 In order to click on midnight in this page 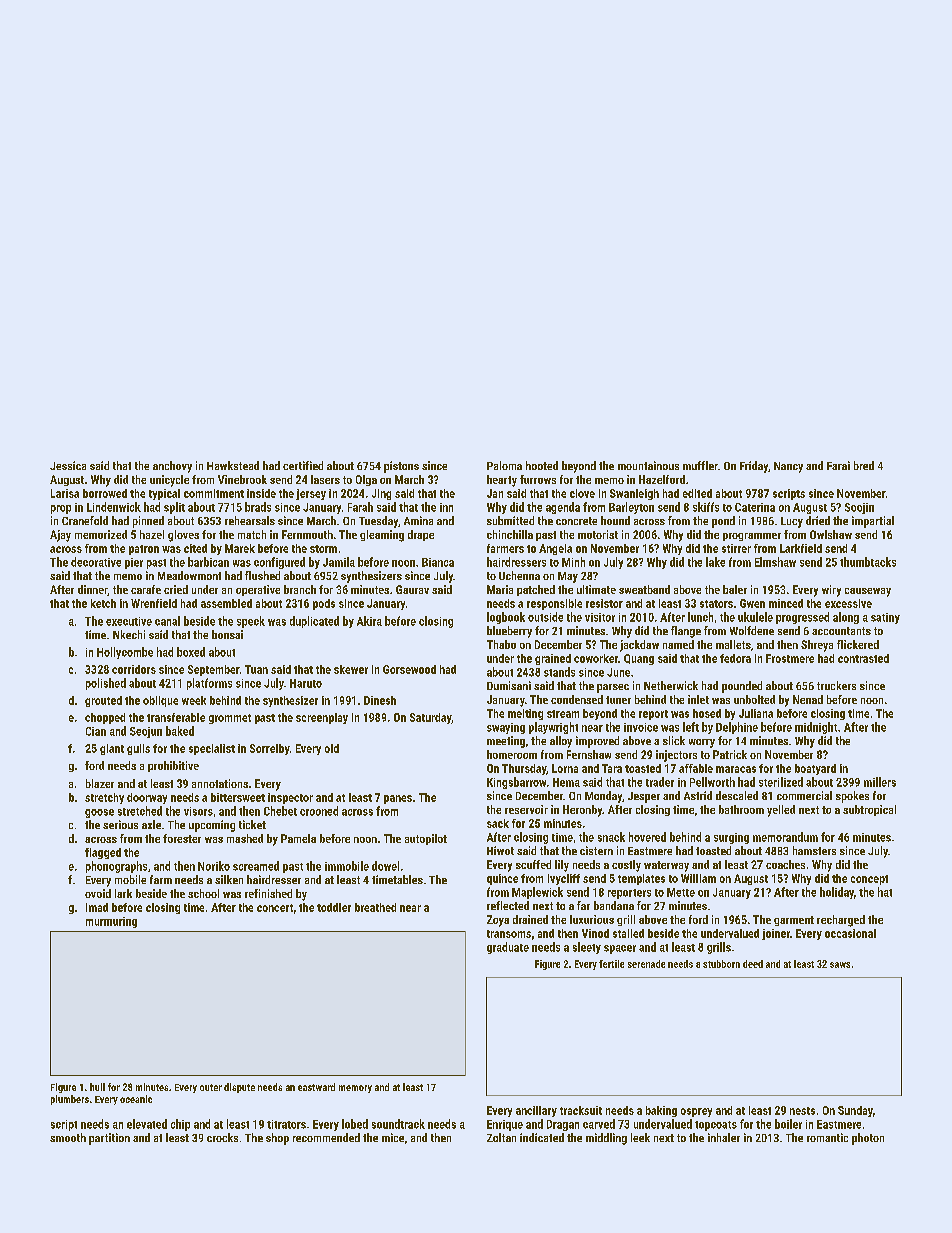, I will do `click(816, 728)`.
